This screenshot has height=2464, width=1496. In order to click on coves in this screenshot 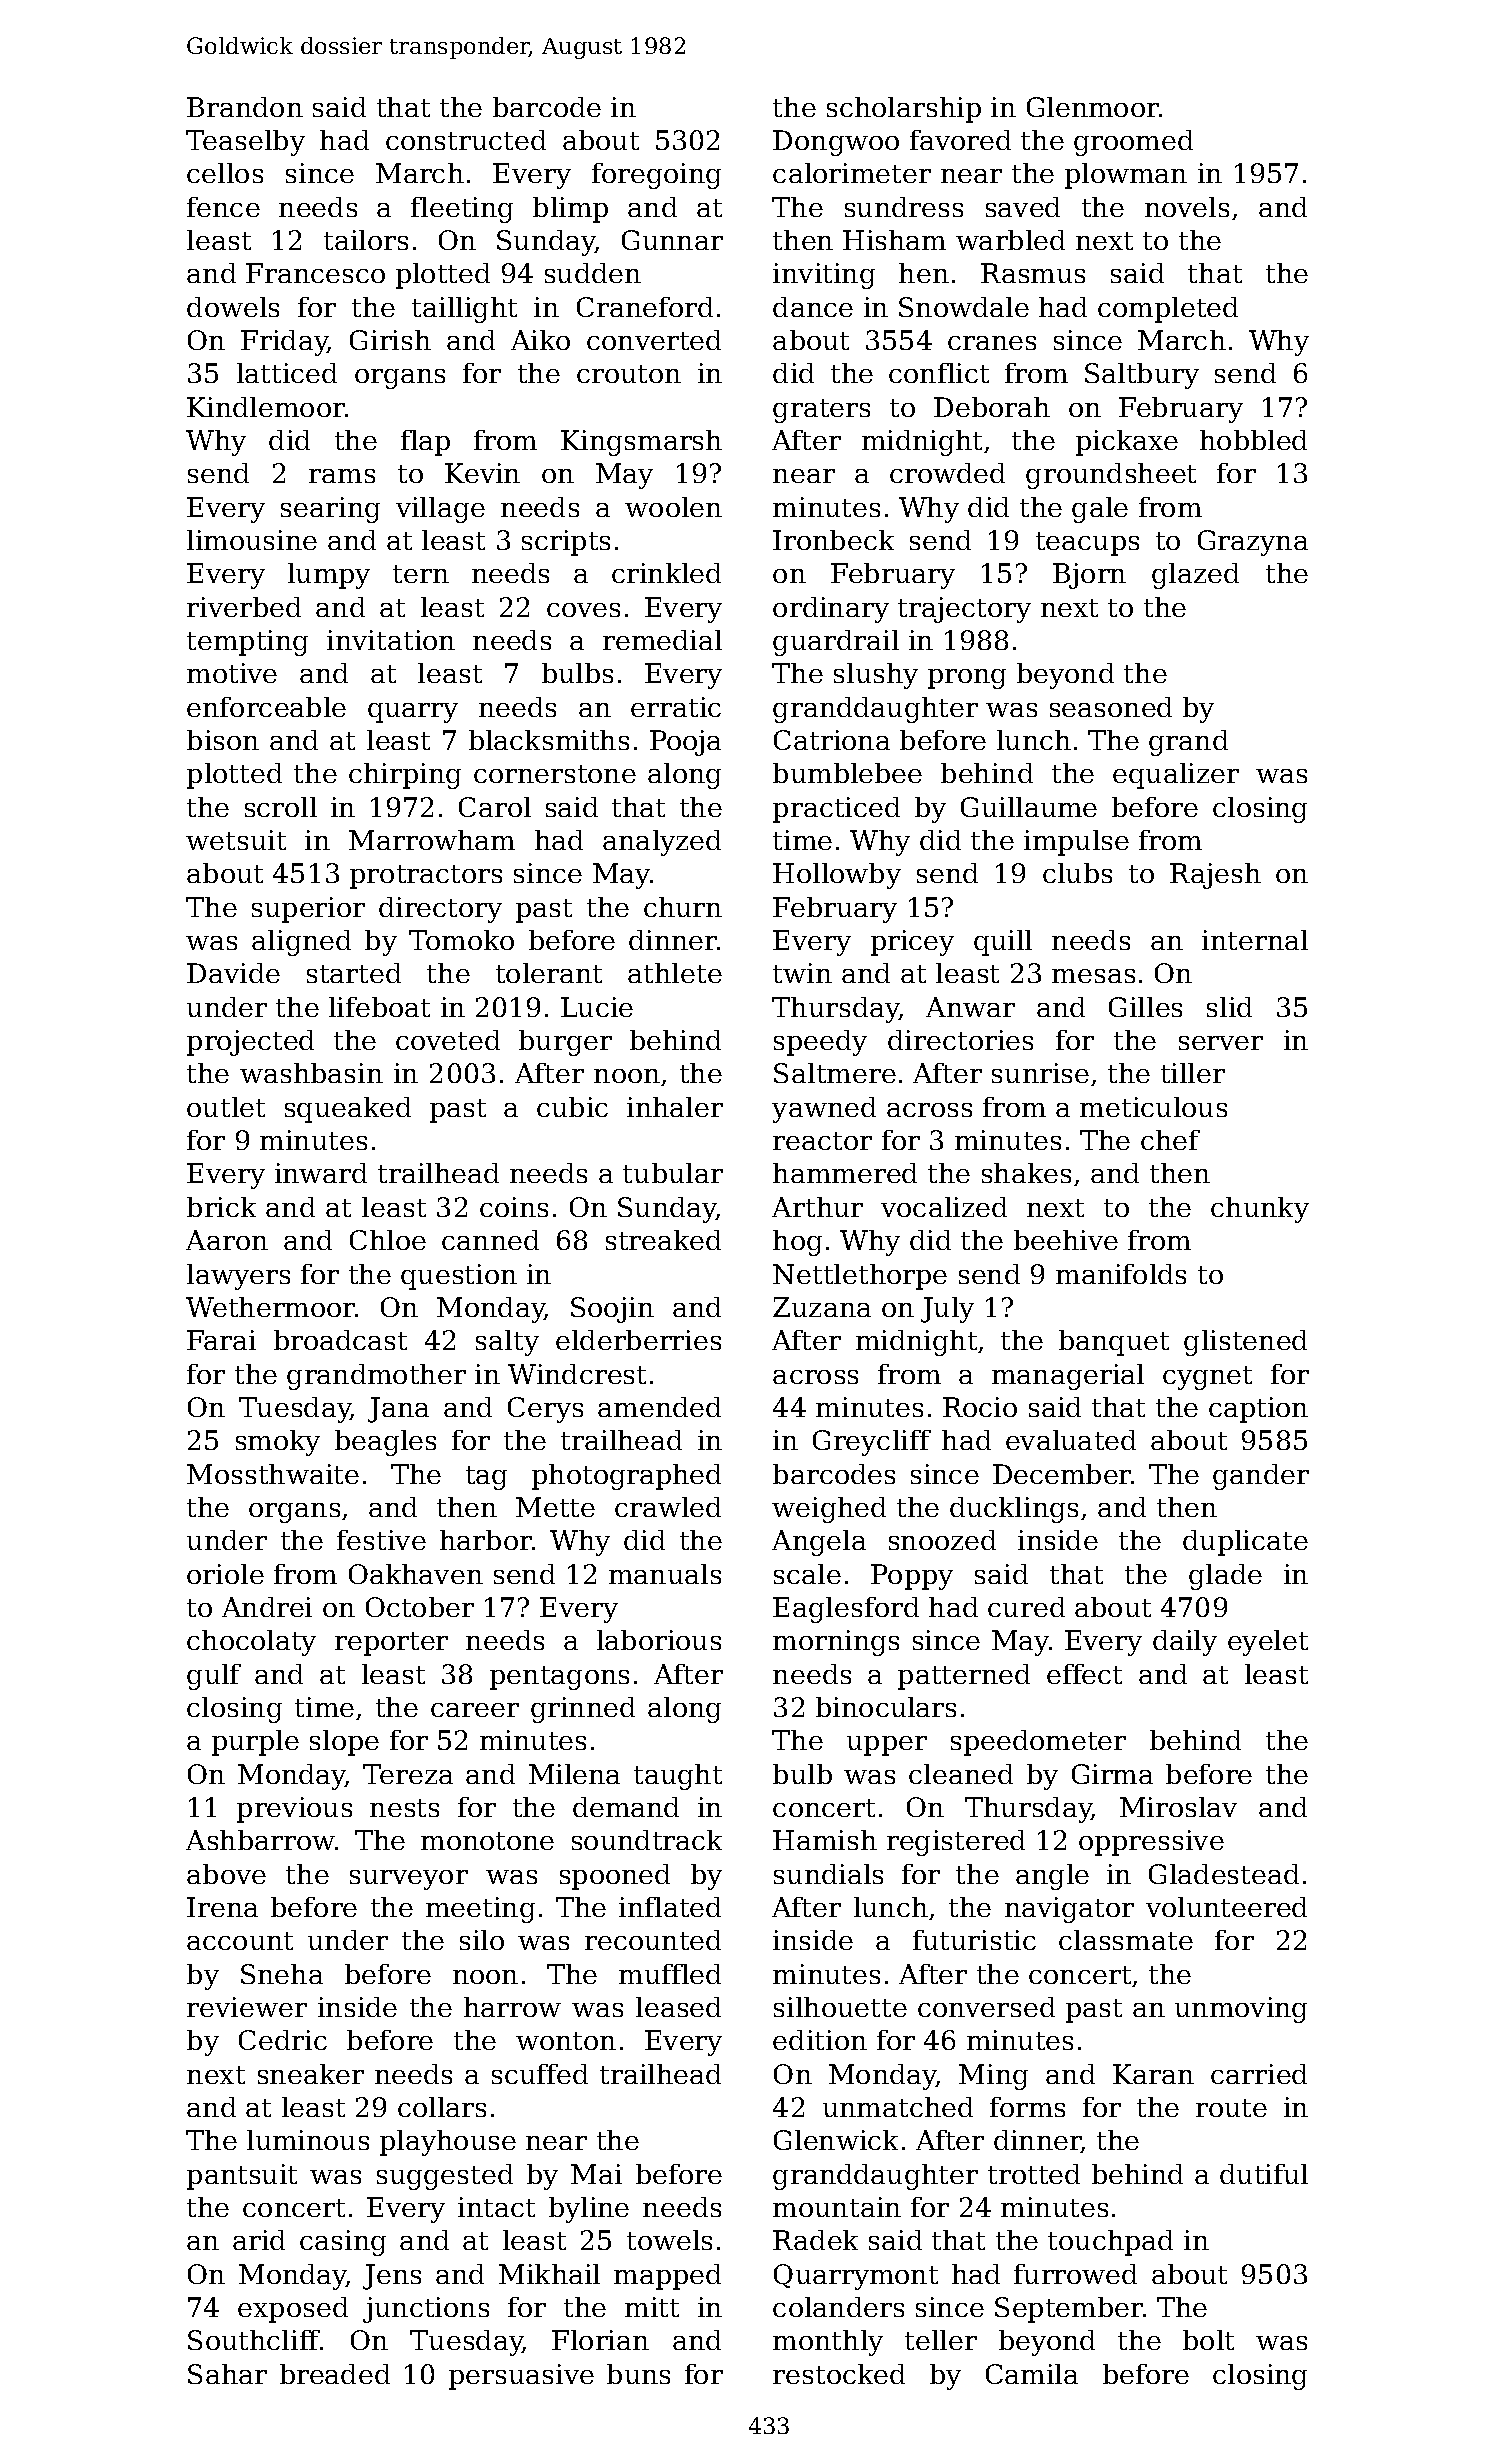, I will do `click(583, 610)`.
